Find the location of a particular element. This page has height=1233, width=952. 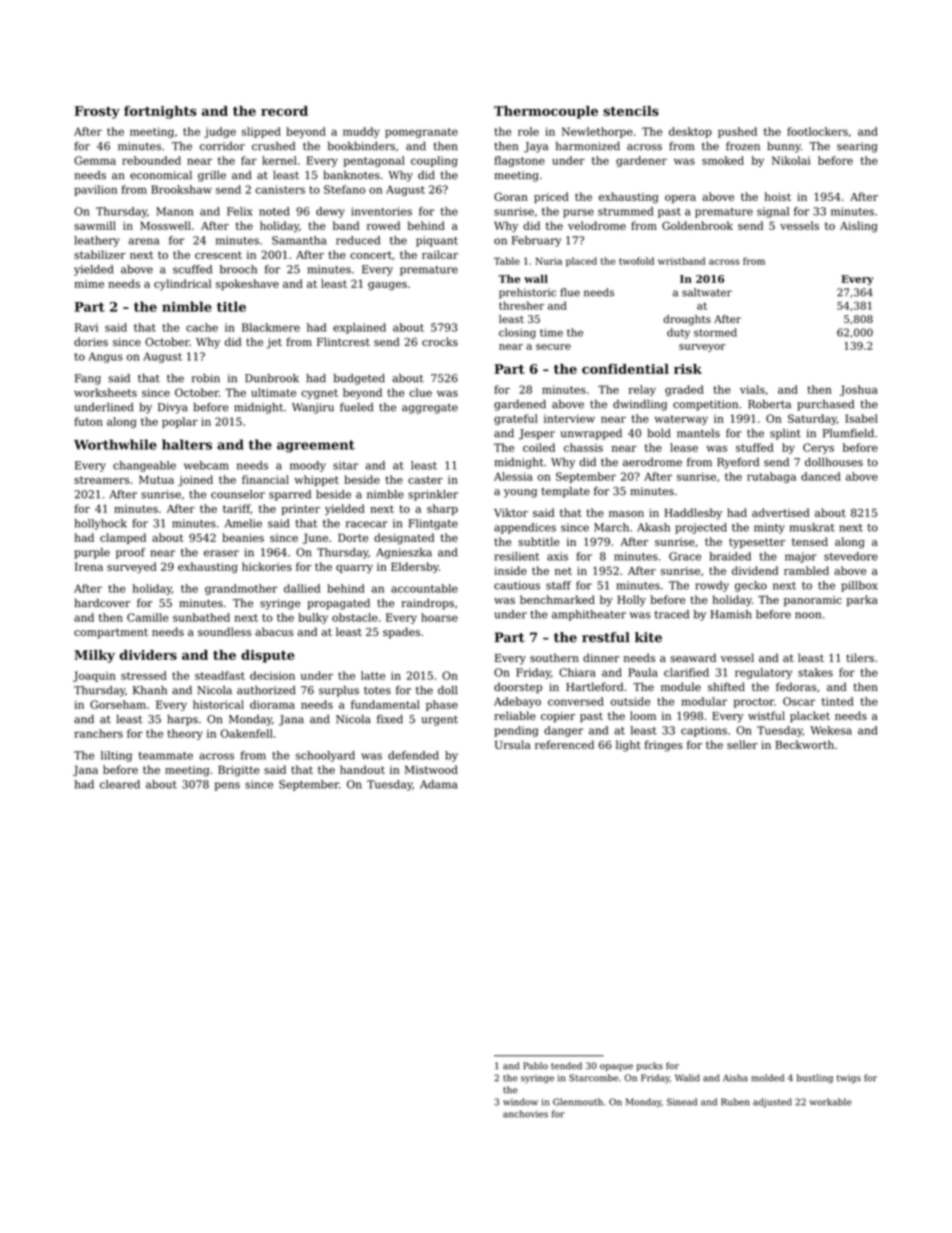

pens is located at coordinates (227, 786).
